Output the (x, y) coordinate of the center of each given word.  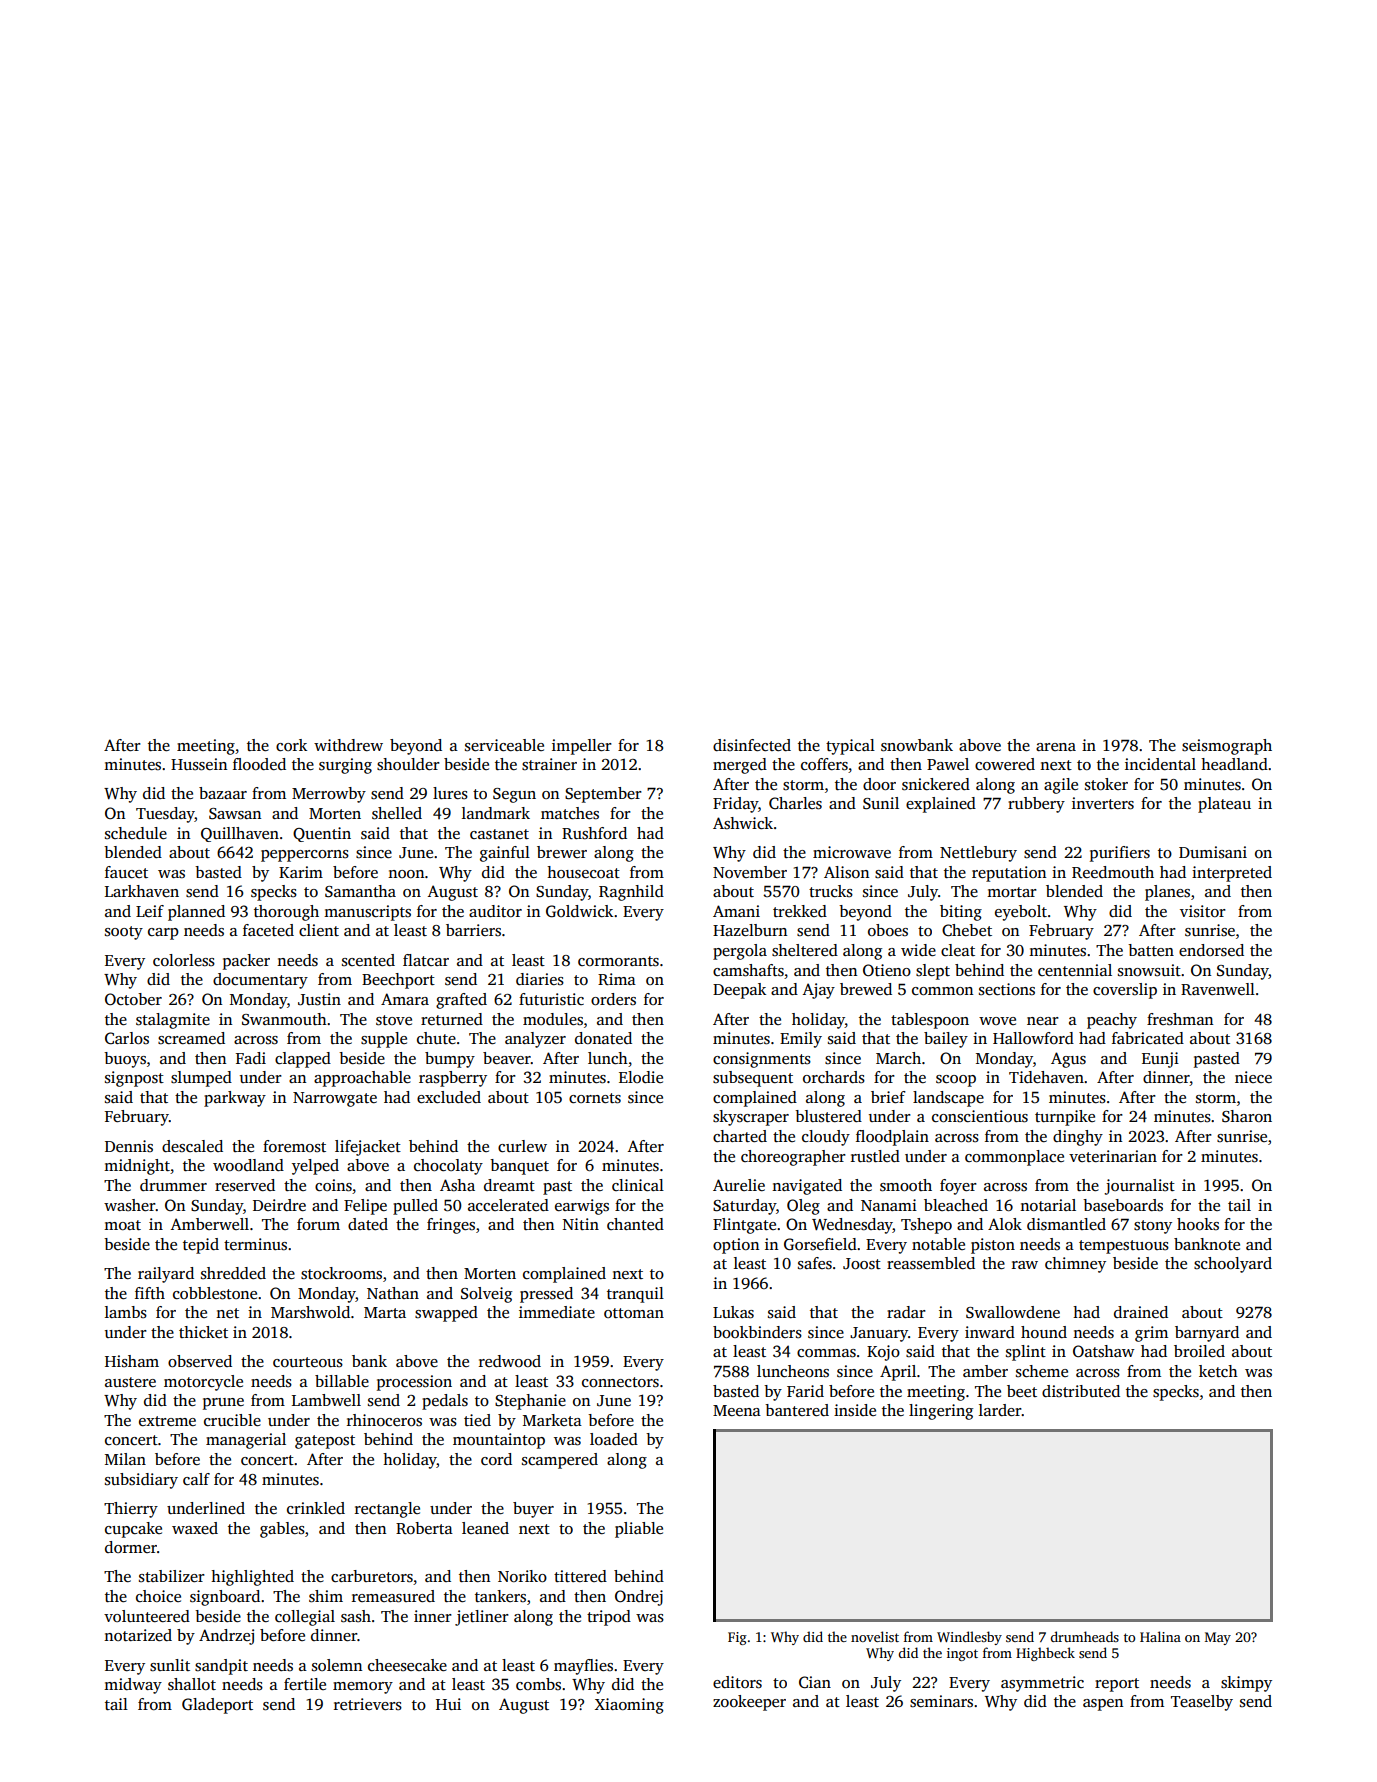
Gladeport (217, 1706)
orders (613, 999)
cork (291, 745)
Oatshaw (1104, 1351)
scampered (560, 1461)
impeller (582, 747)
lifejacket (368, 1148)
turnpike (1065, 1118)
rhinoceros (384, 1420)
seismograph (1227, 747)
